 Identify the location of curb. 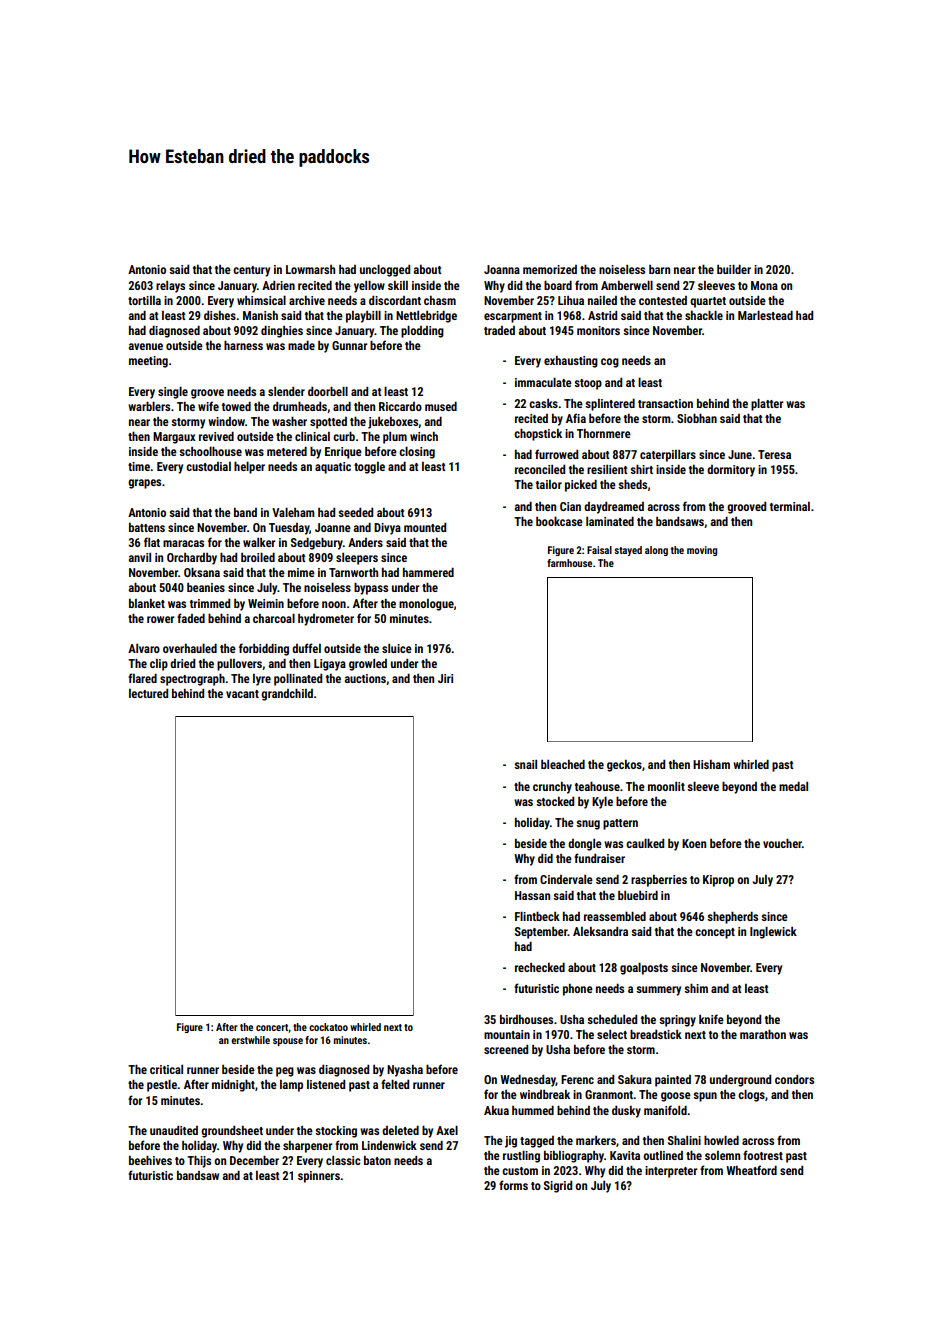
(344, 436).
